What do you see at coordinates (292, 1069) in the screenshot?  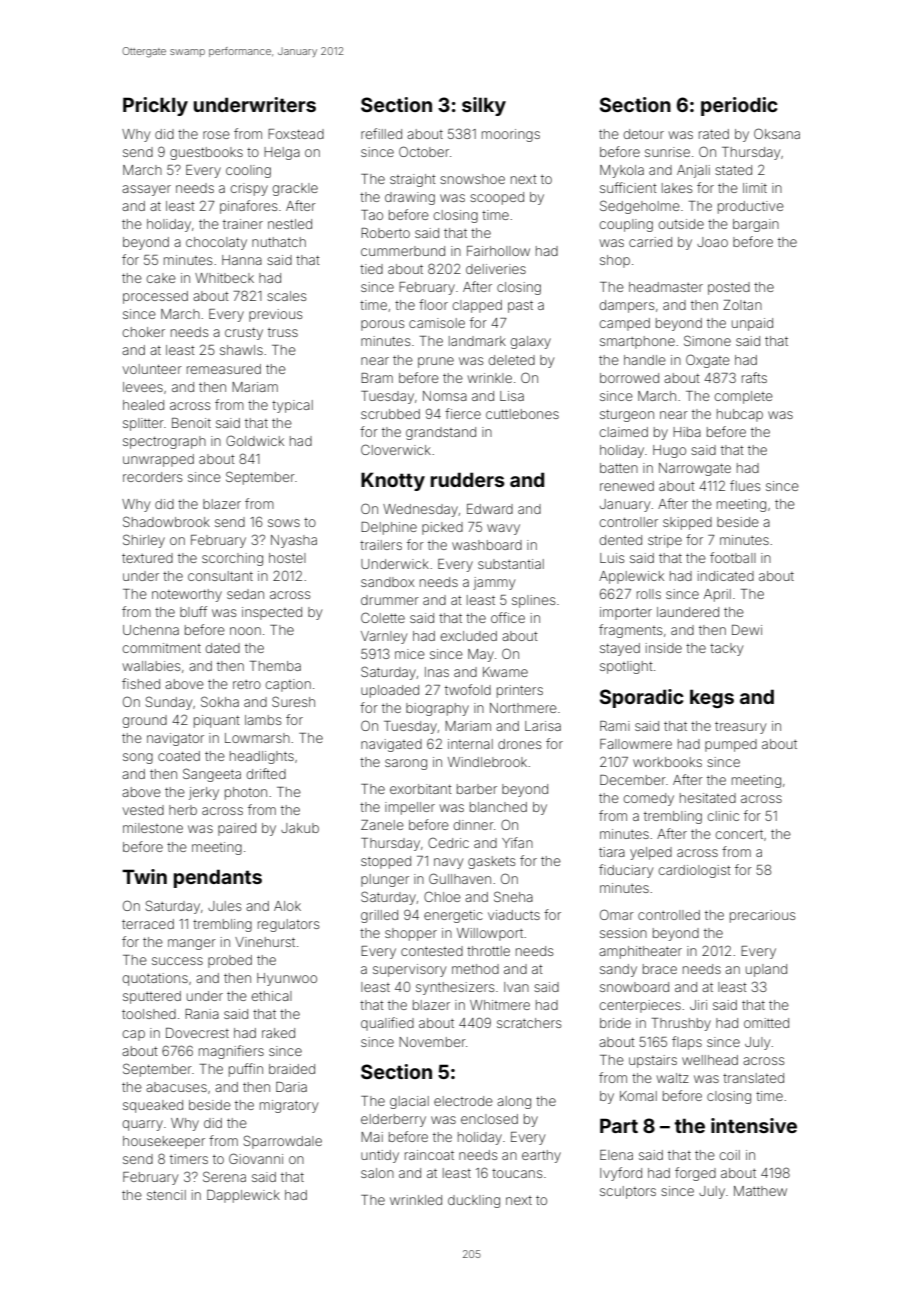 I see `braided` at bounding box center [292, 1069].
